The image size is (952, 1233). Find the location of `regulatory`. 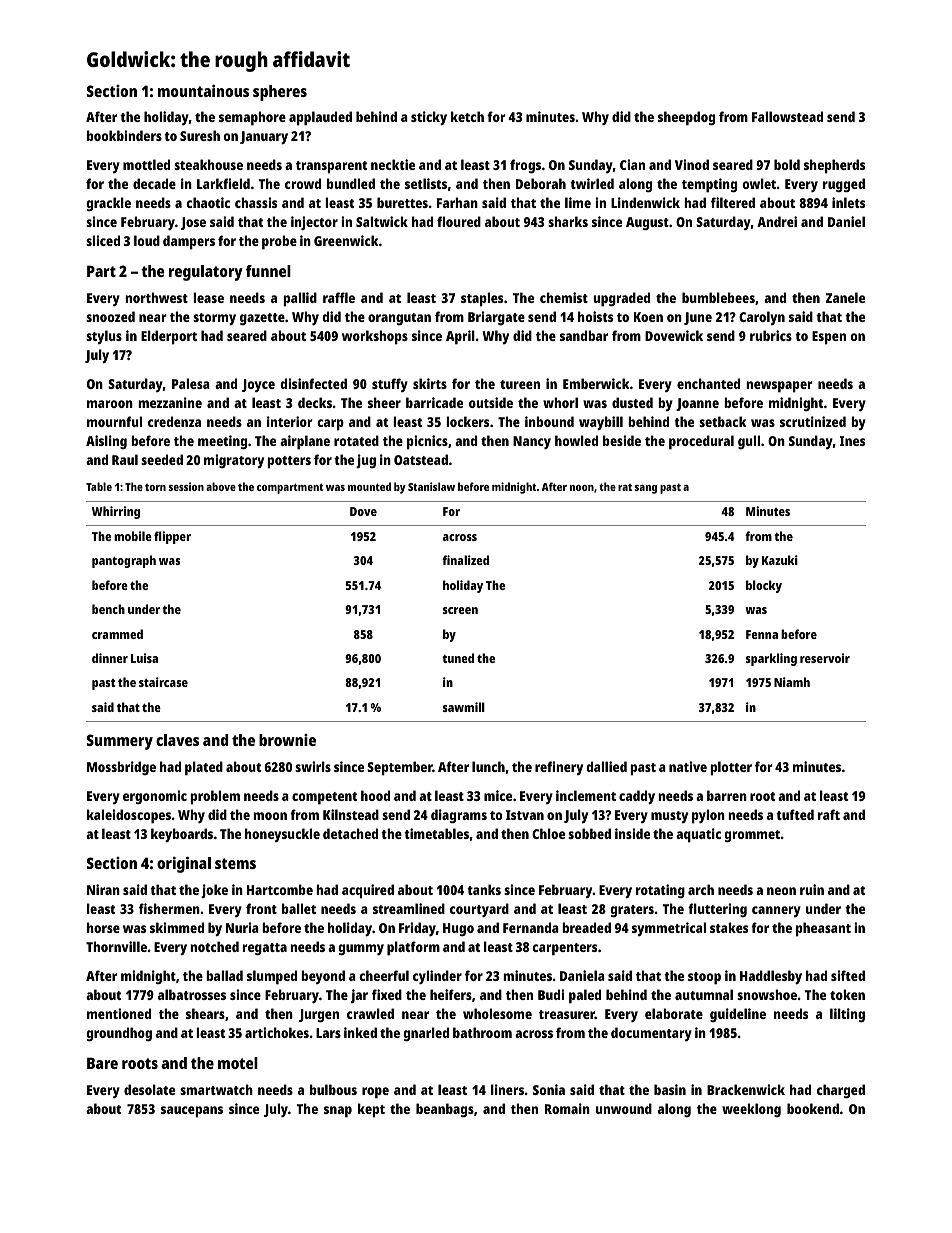

regulatory is located at coordinates (206, 273).
